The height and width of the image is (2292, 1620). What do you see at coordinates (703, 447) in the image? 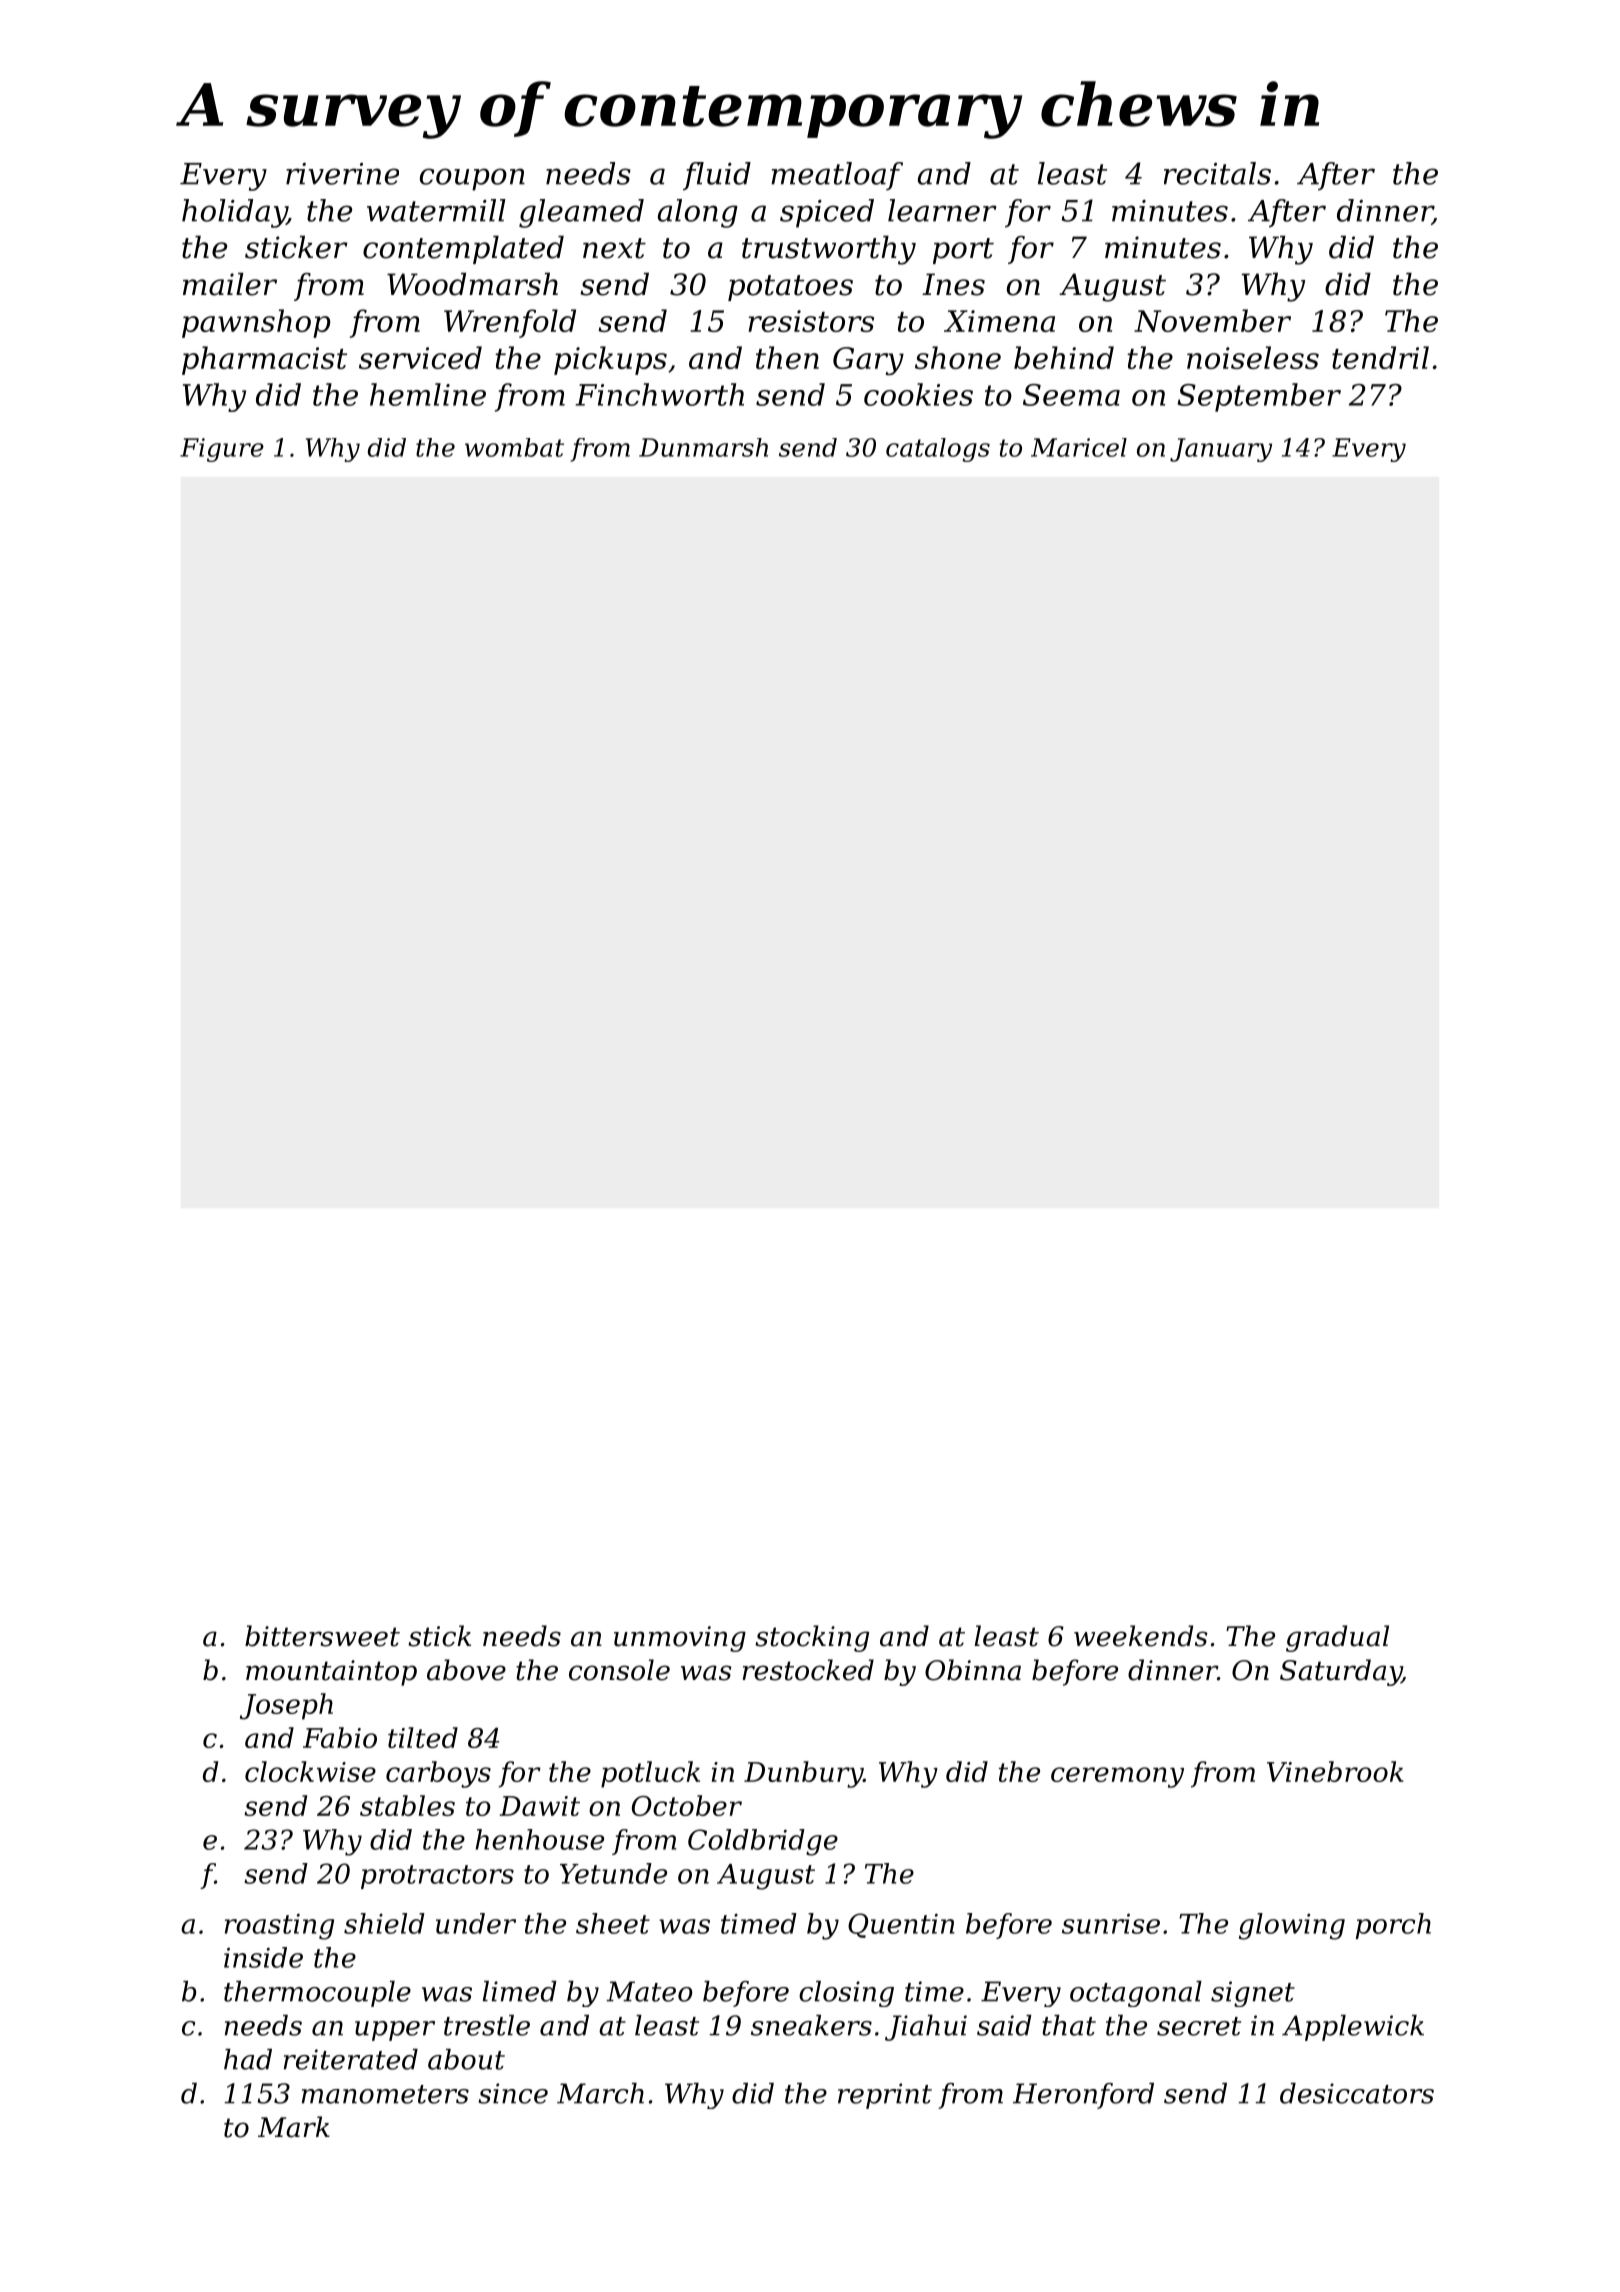
I see `Dunmarsh` at bounding box center [703, 447].
